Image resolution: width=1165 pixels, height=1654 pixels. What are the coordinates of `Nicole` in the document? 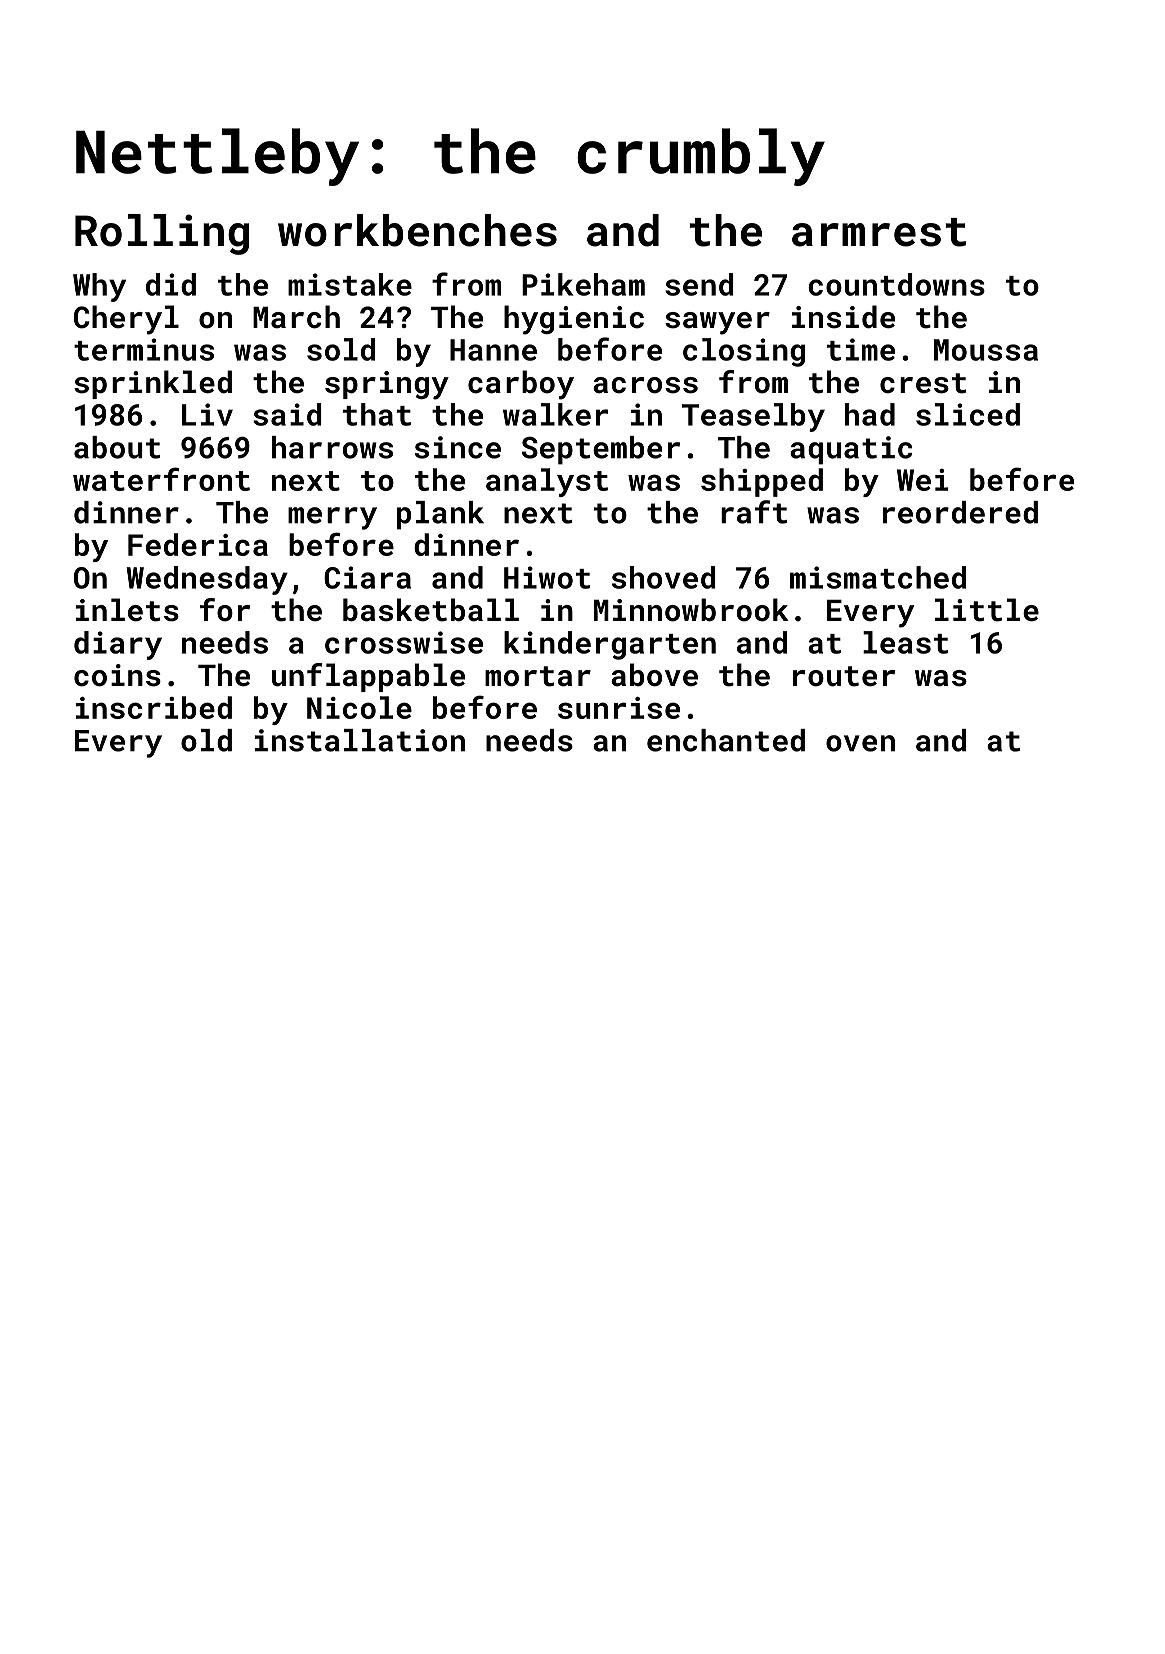 It's located at (359, 707).
